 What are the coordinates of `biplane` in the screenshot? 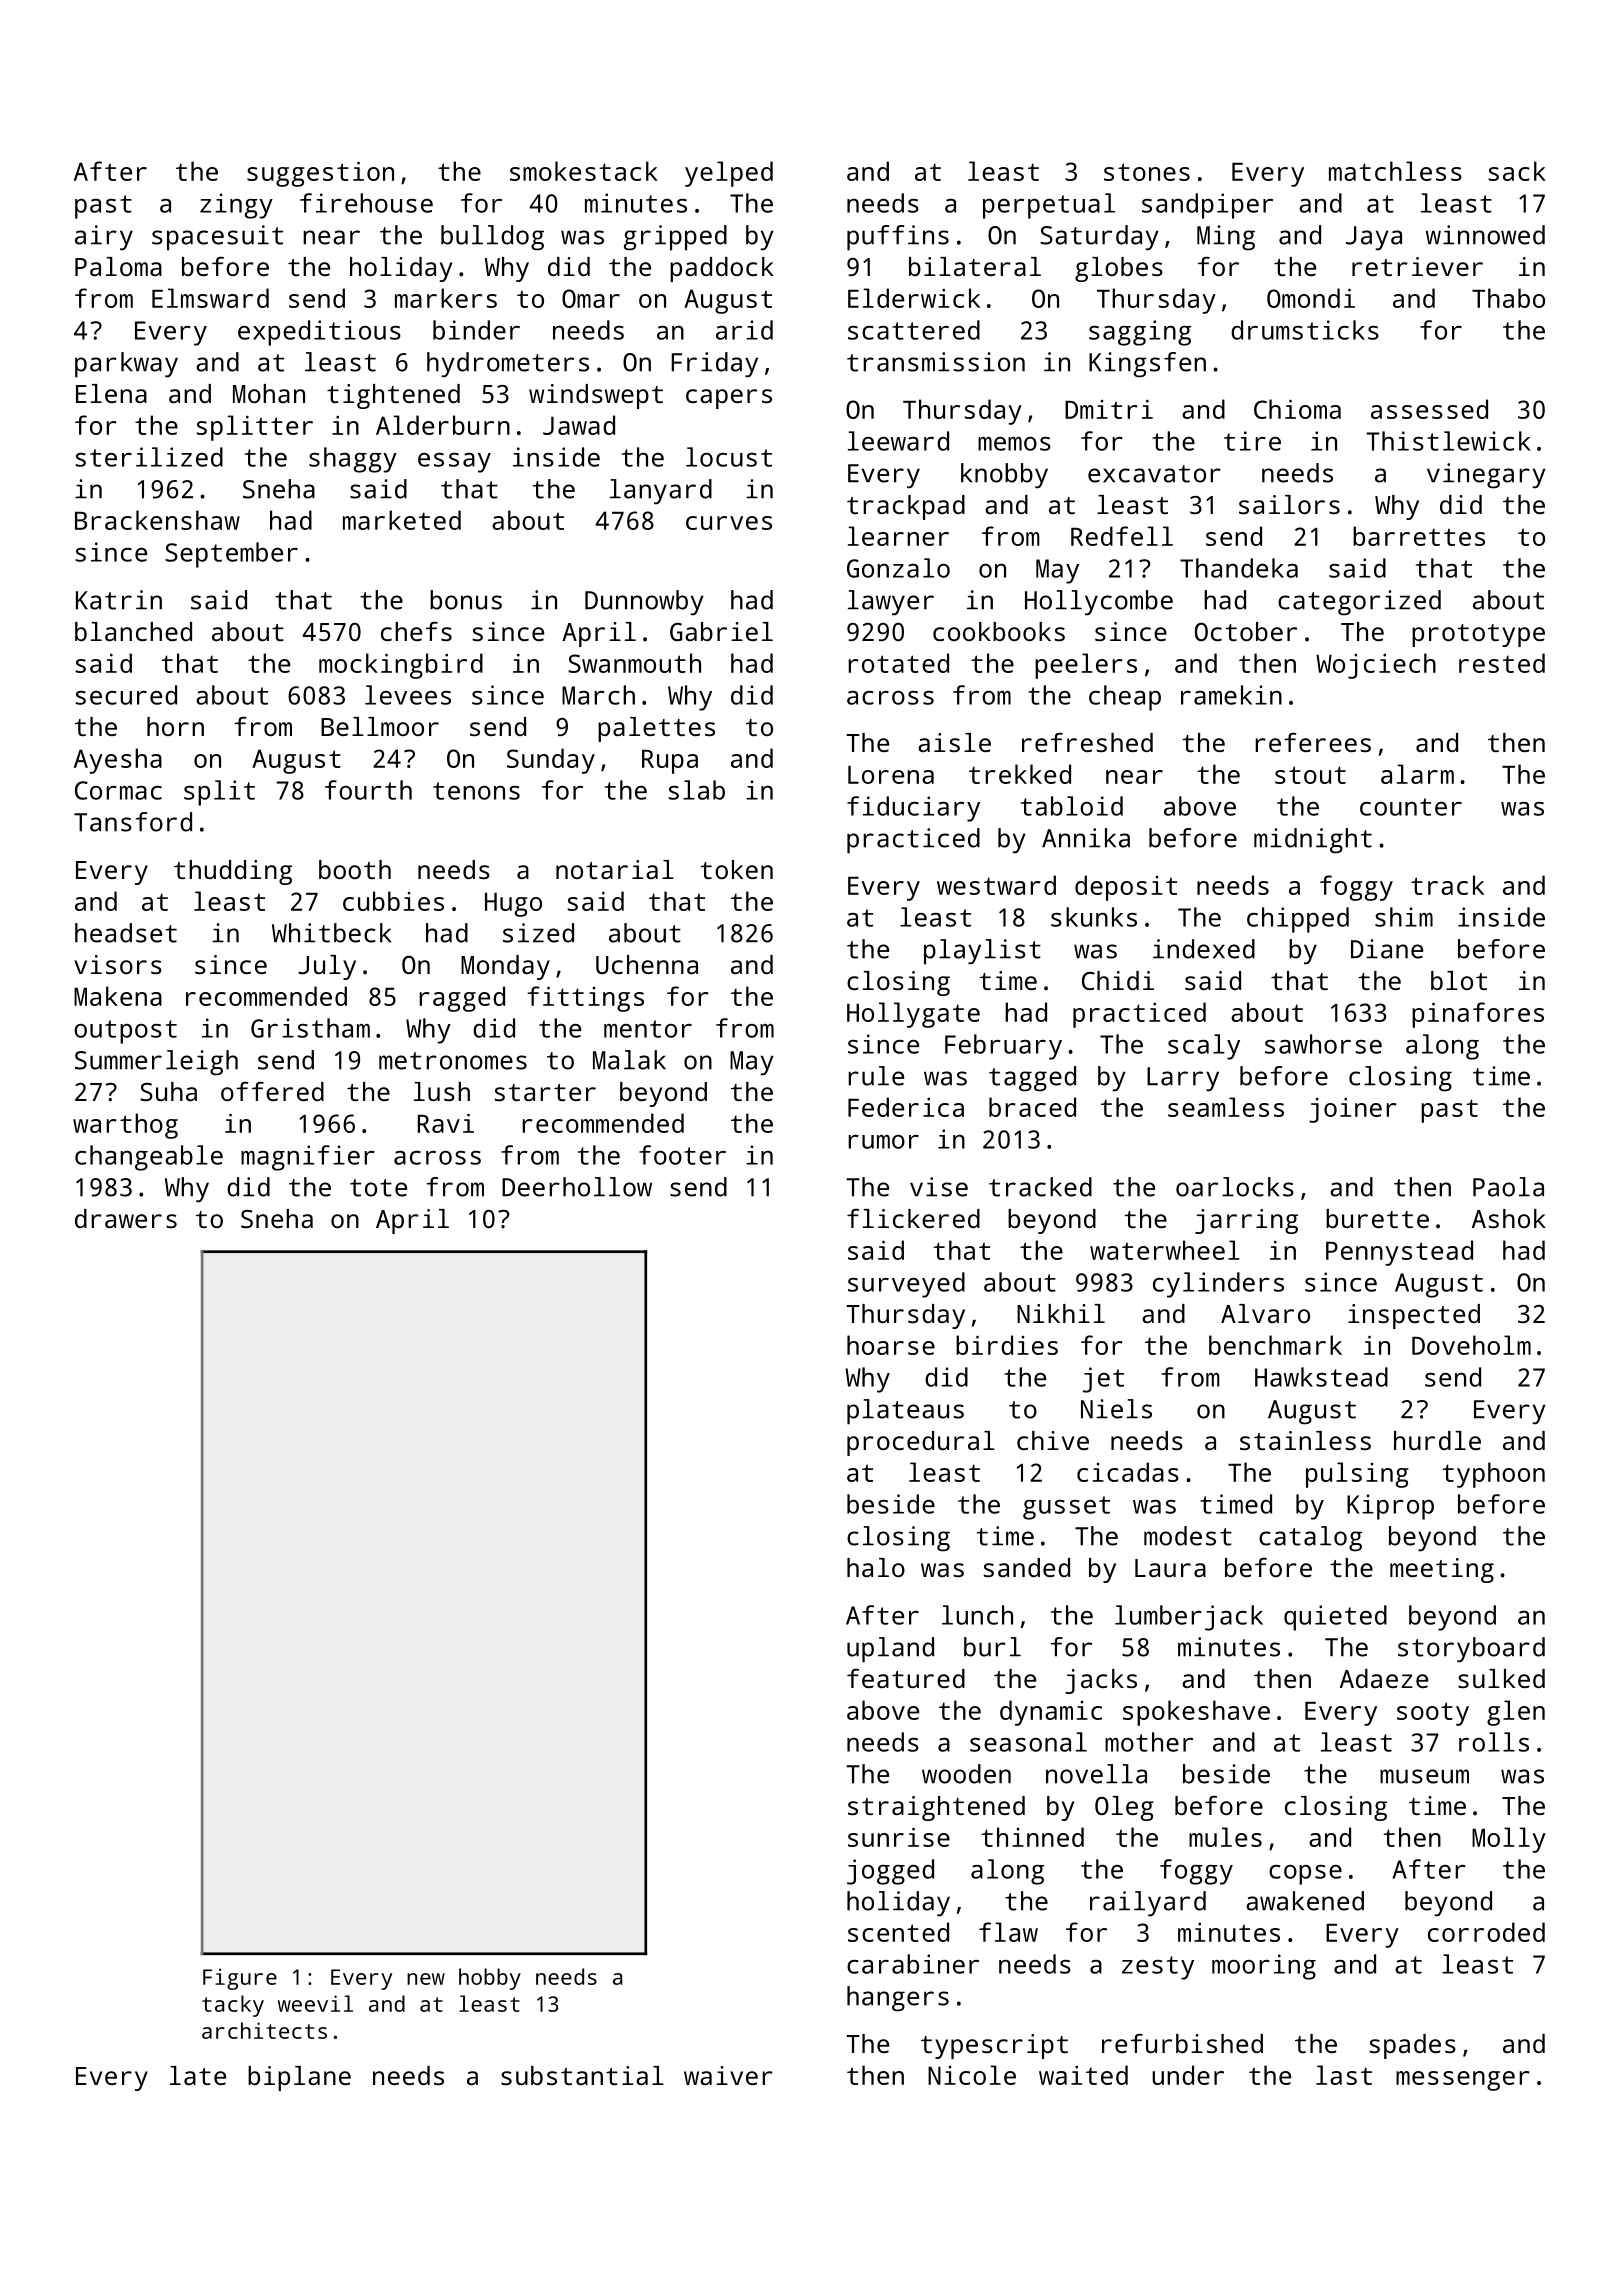 It's located at (299, 2078).
